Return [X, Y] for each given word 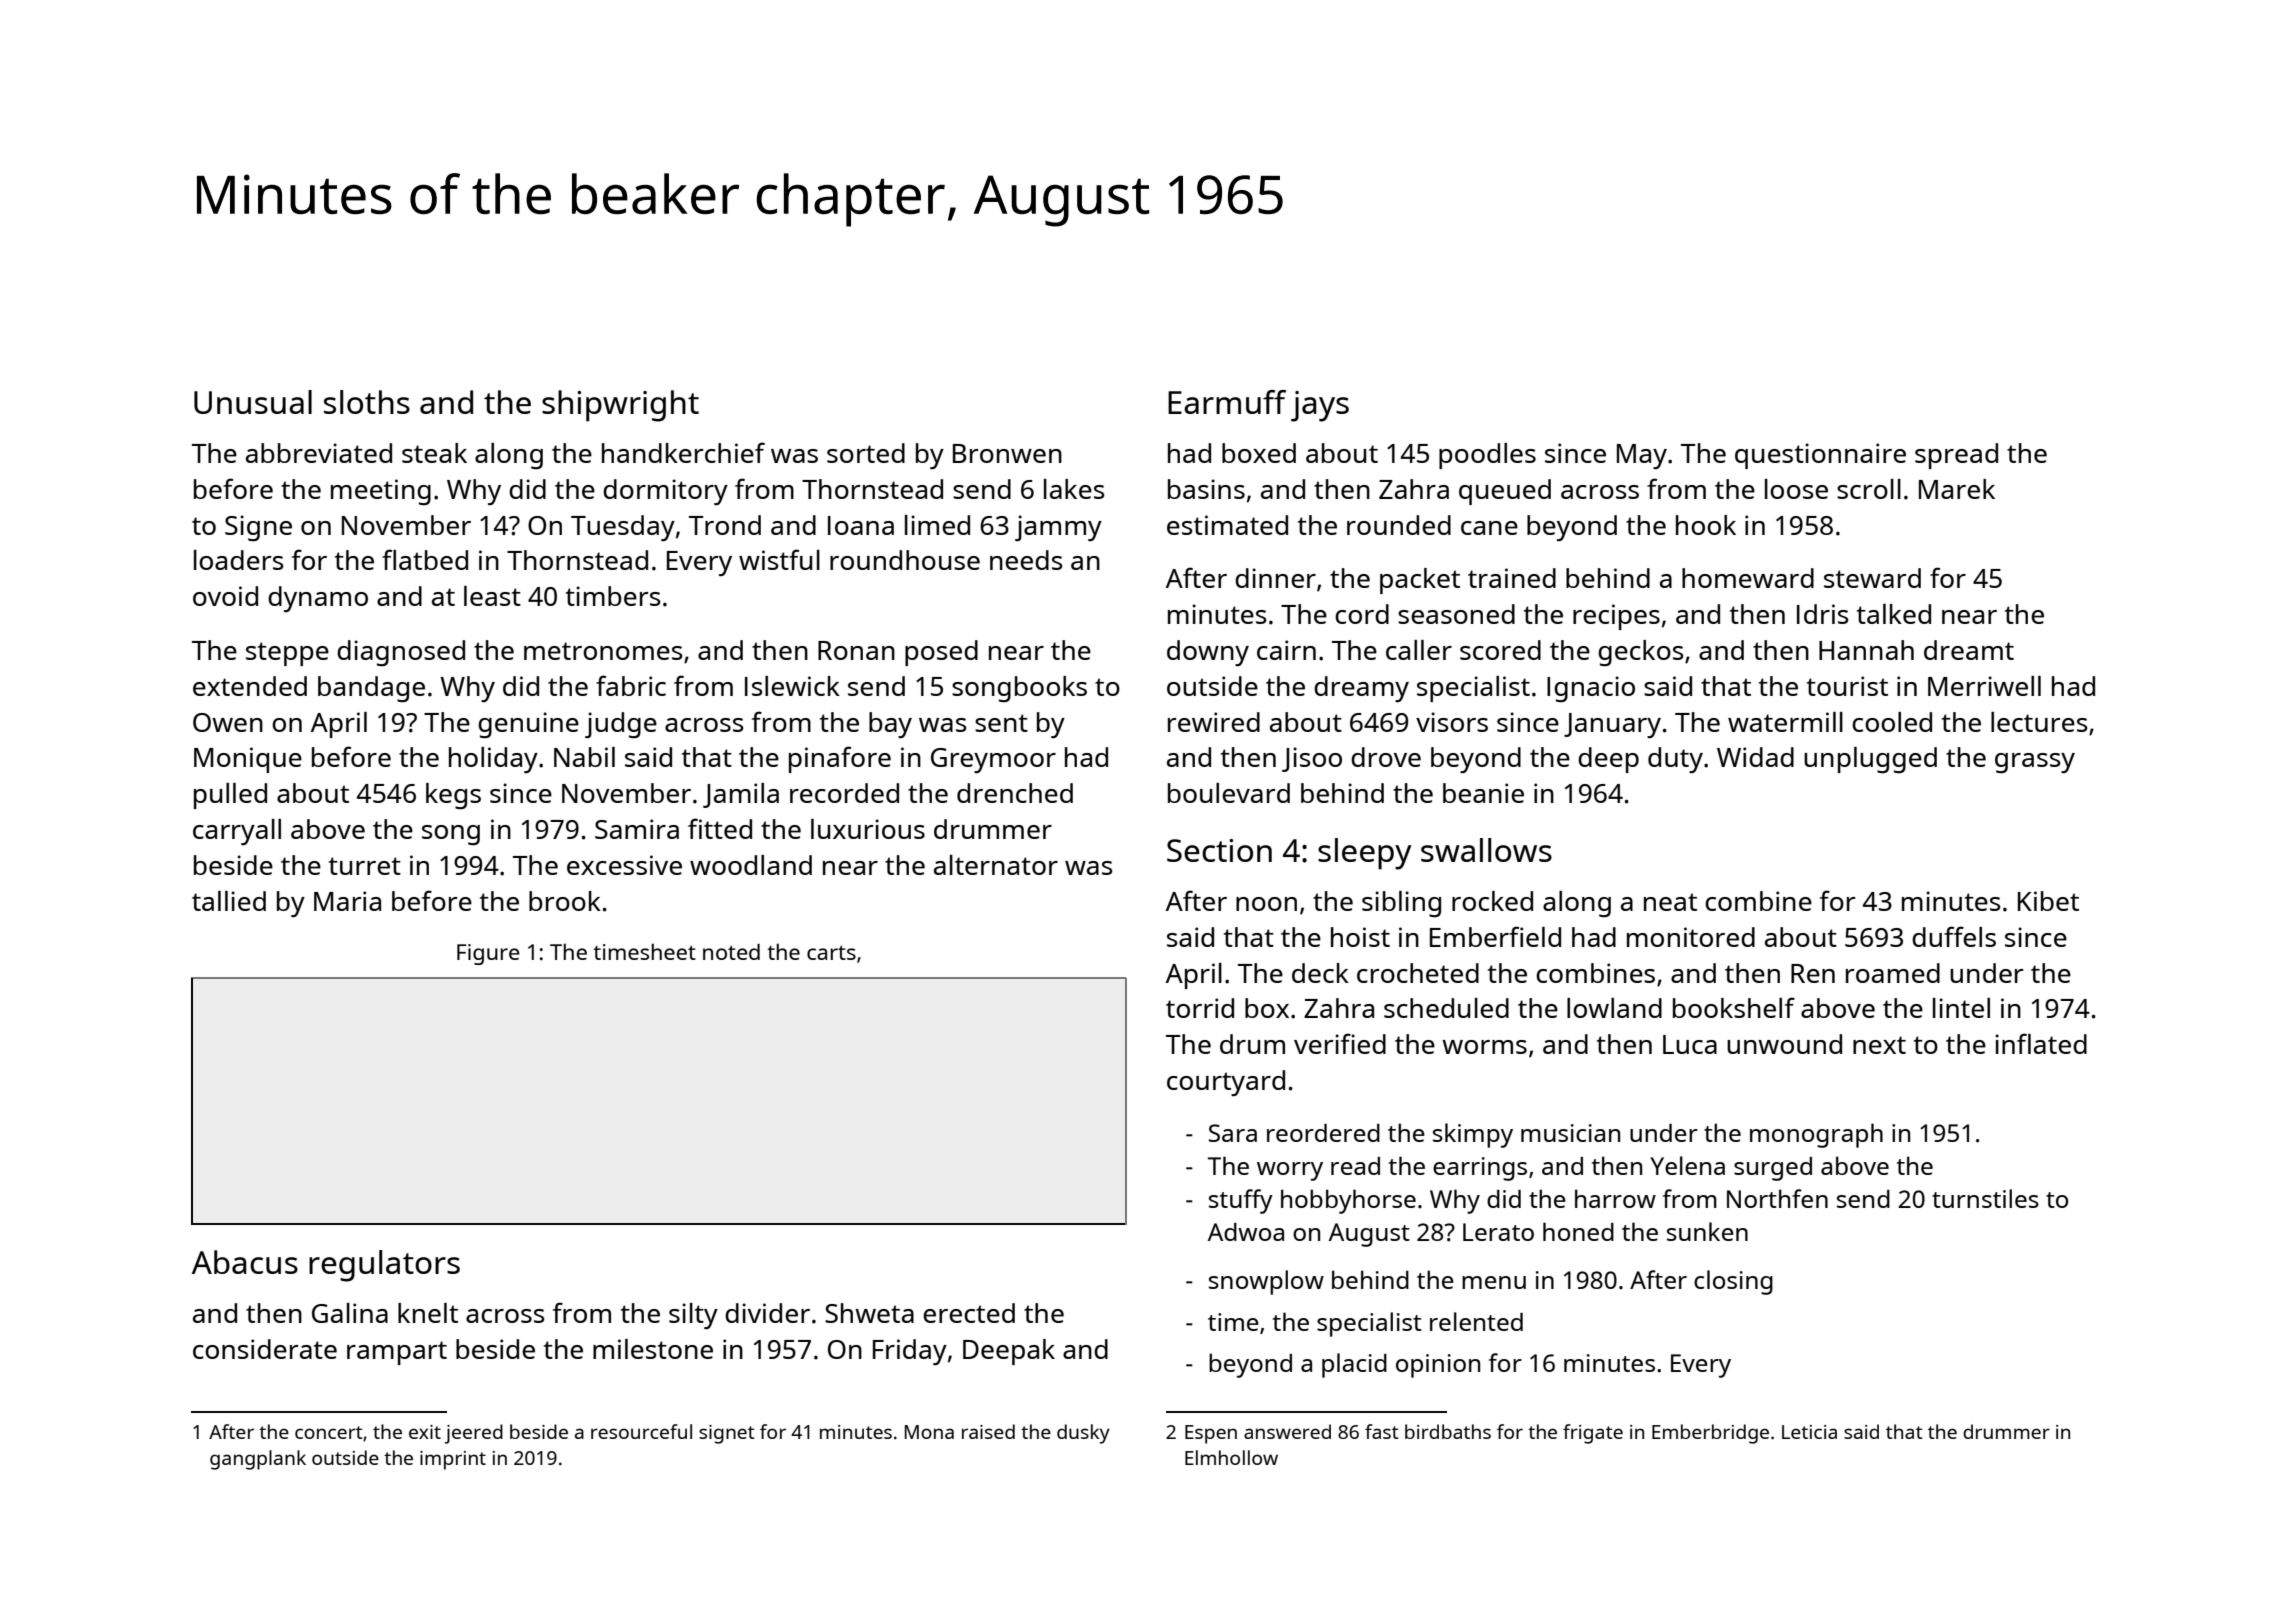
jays [1320, 406]
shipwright [620, 406]
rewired [1214, 722]
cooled [1892, 722]
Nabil [584, 757]
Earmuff [1227, 402]
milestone [653, 1349]
